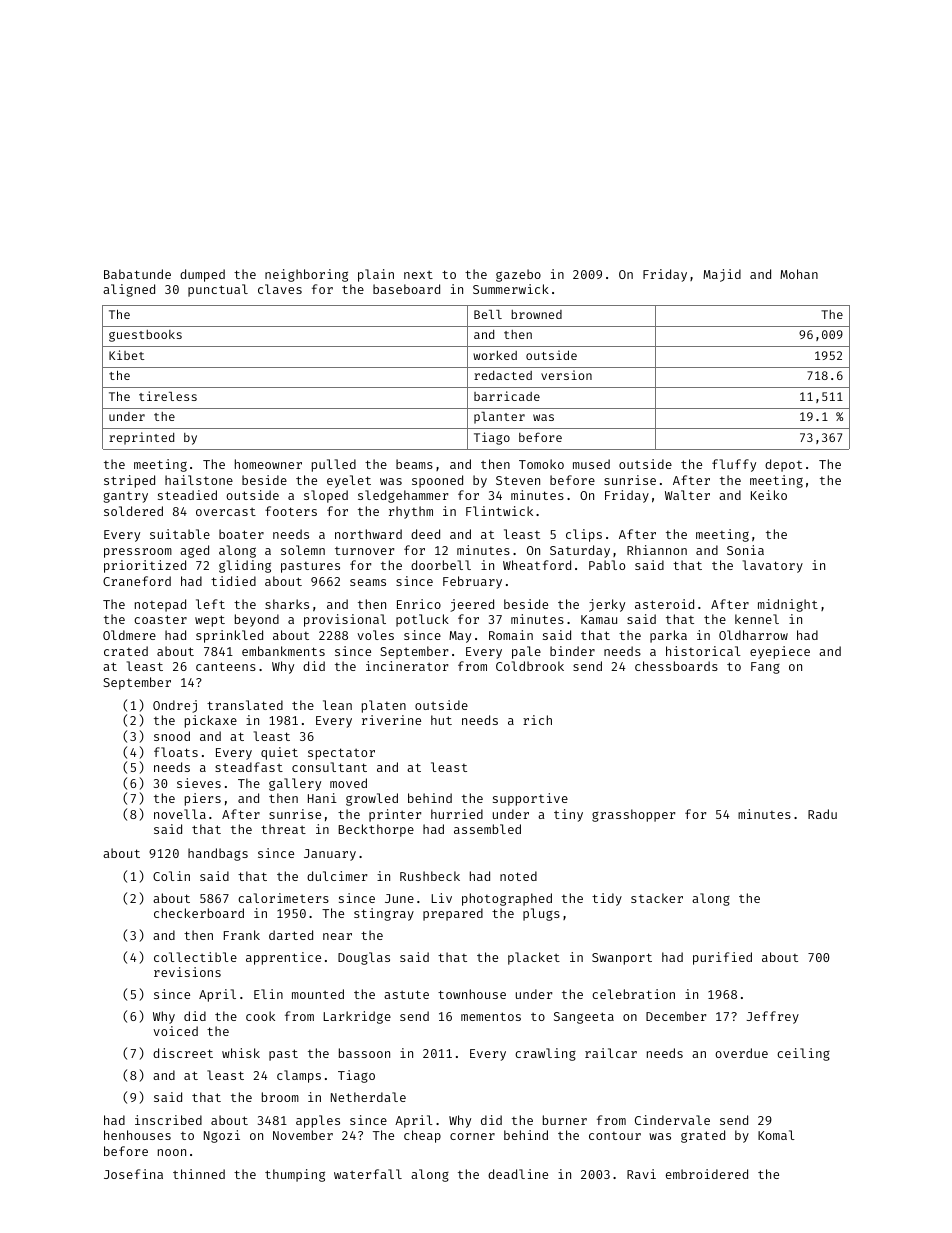 Image resolution: width=952 pixels, height=1233 pixels. I want to click on asteroid, so click(664, 604).
